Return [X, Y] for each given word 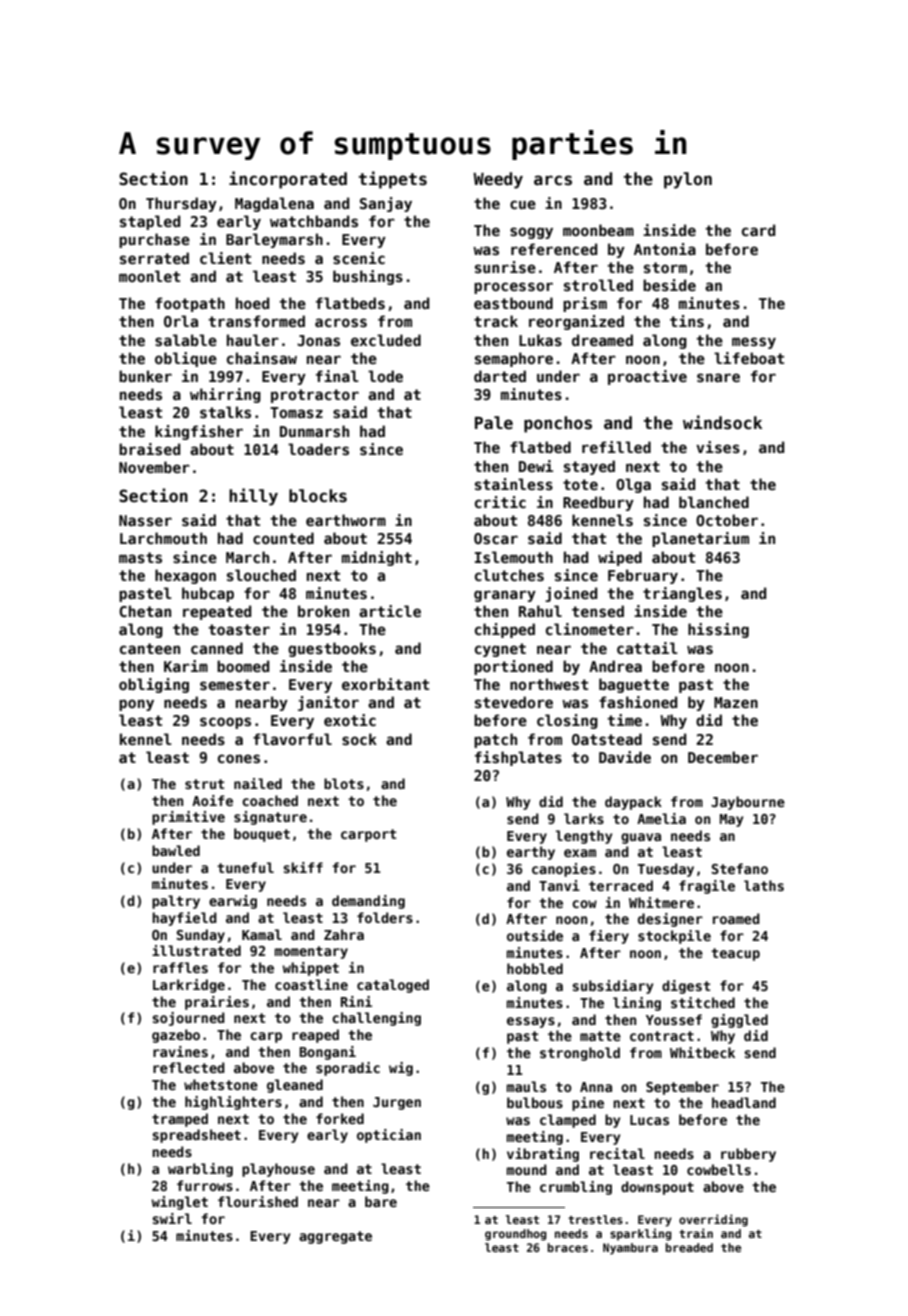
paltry [176, 902]
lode [385, 376]
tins [687, 321]
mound [527, 1169]
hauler [253, 340]
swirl [172, 1218]
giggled [739, 1021]
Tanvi [559, 885]
